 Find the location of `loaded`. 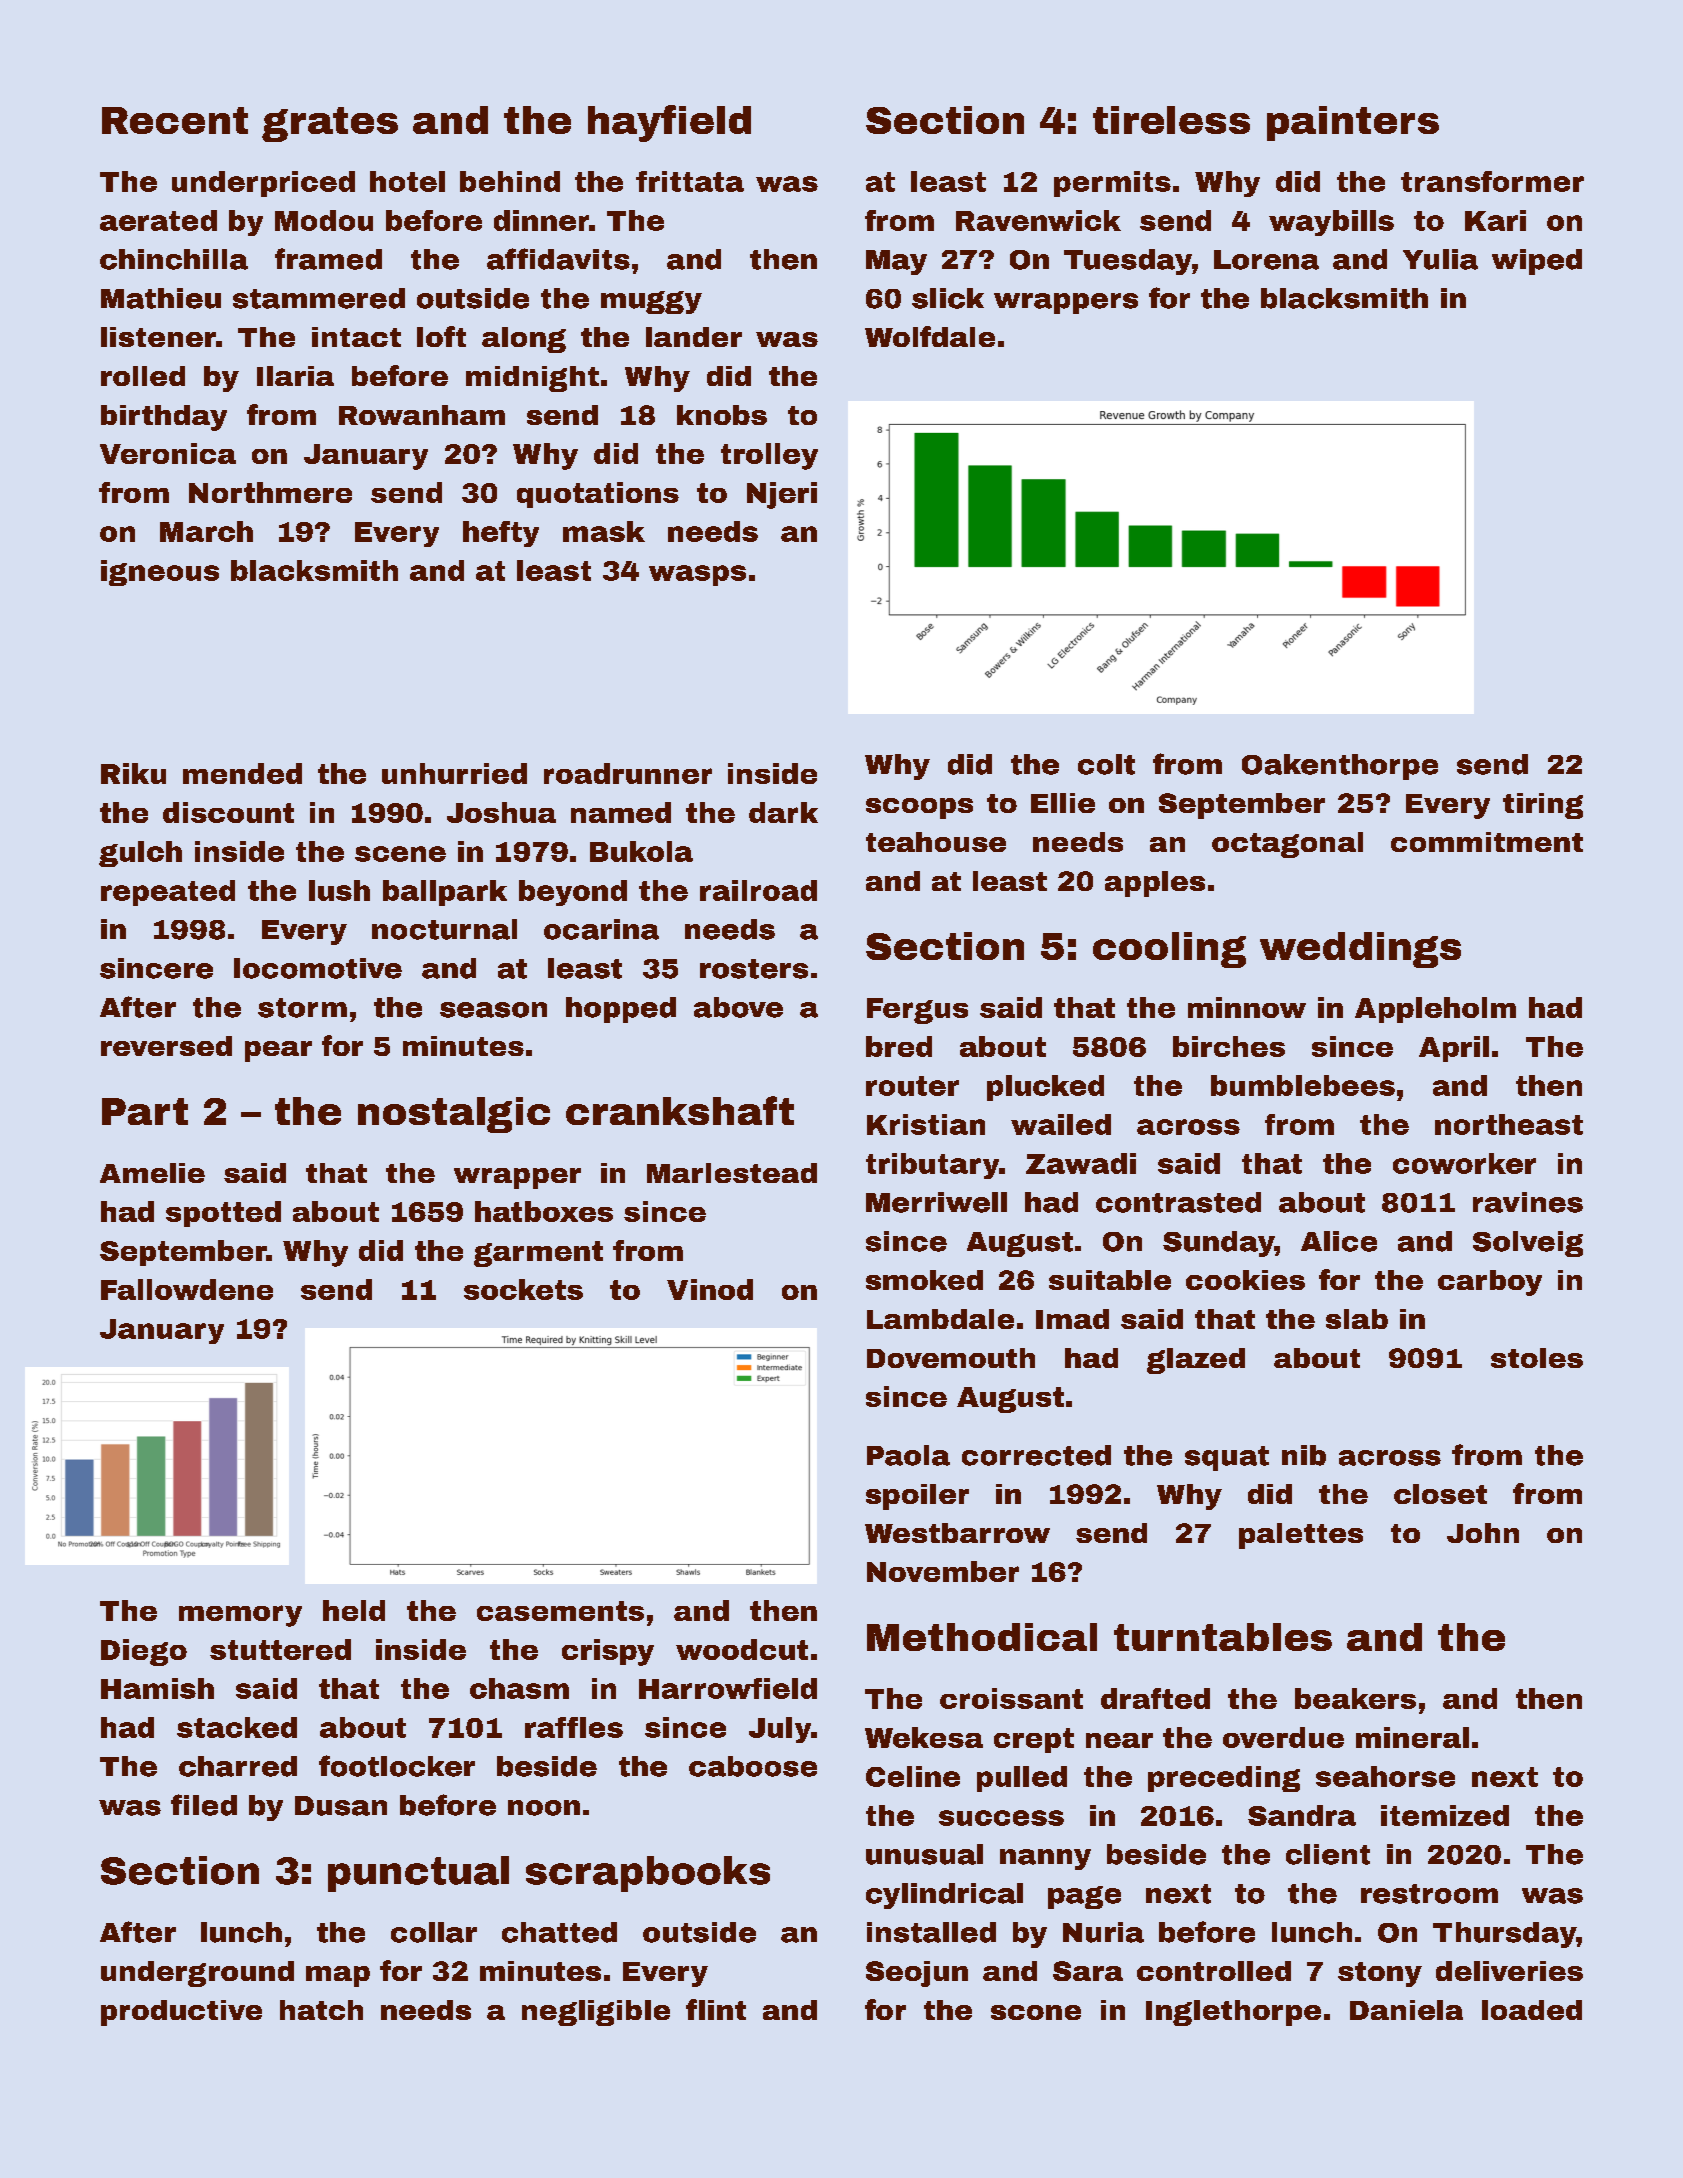

loaded is located at coordinates (1532, 2010).
